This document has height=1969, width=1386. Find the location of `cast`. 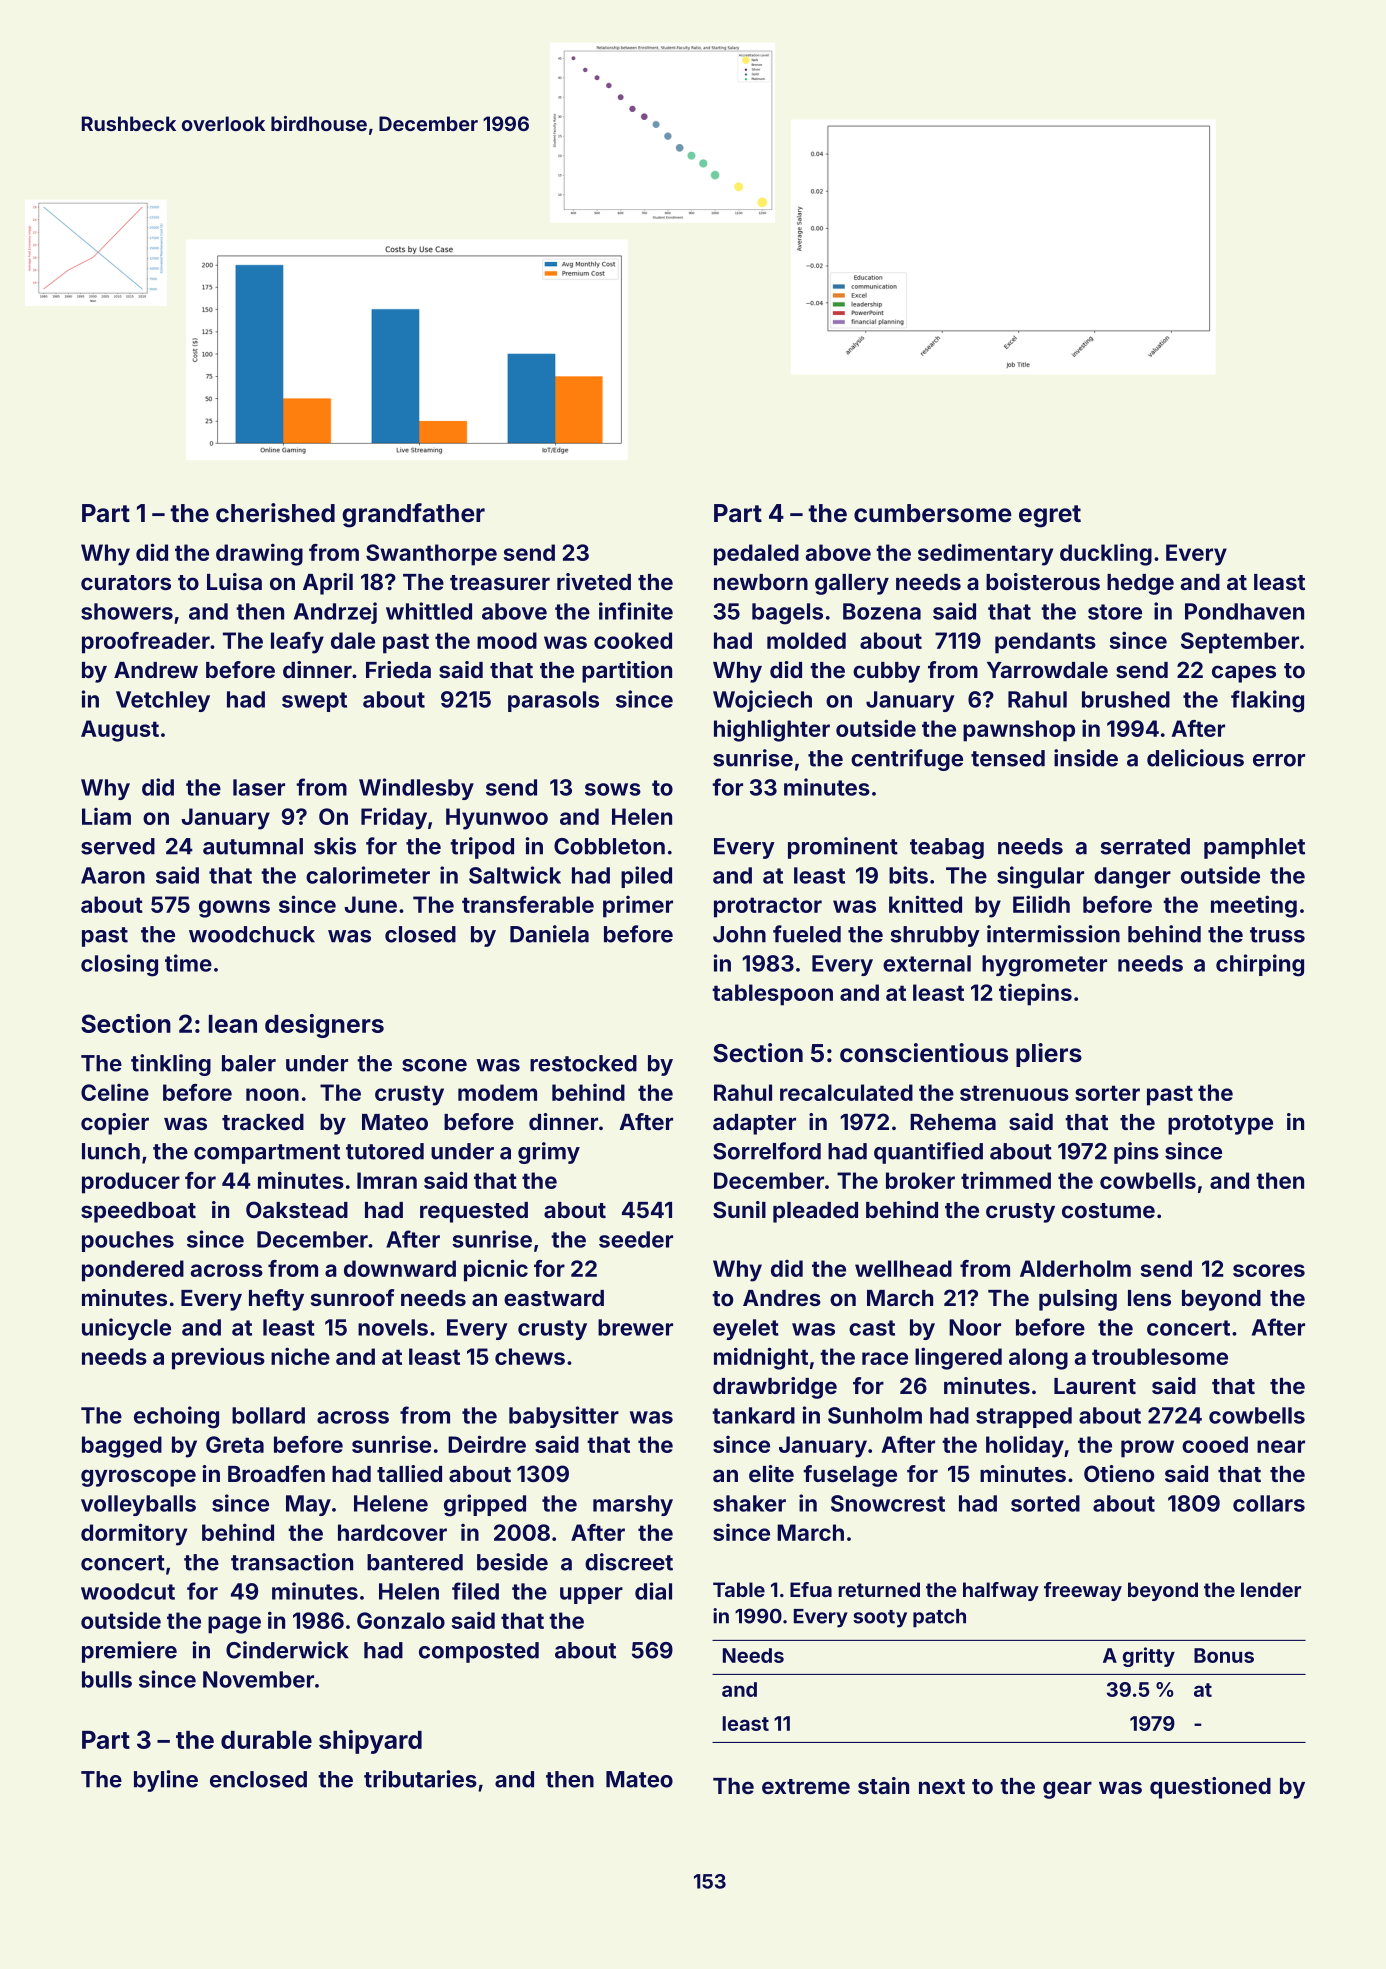

cast is located at coordinates (872, 1328).
